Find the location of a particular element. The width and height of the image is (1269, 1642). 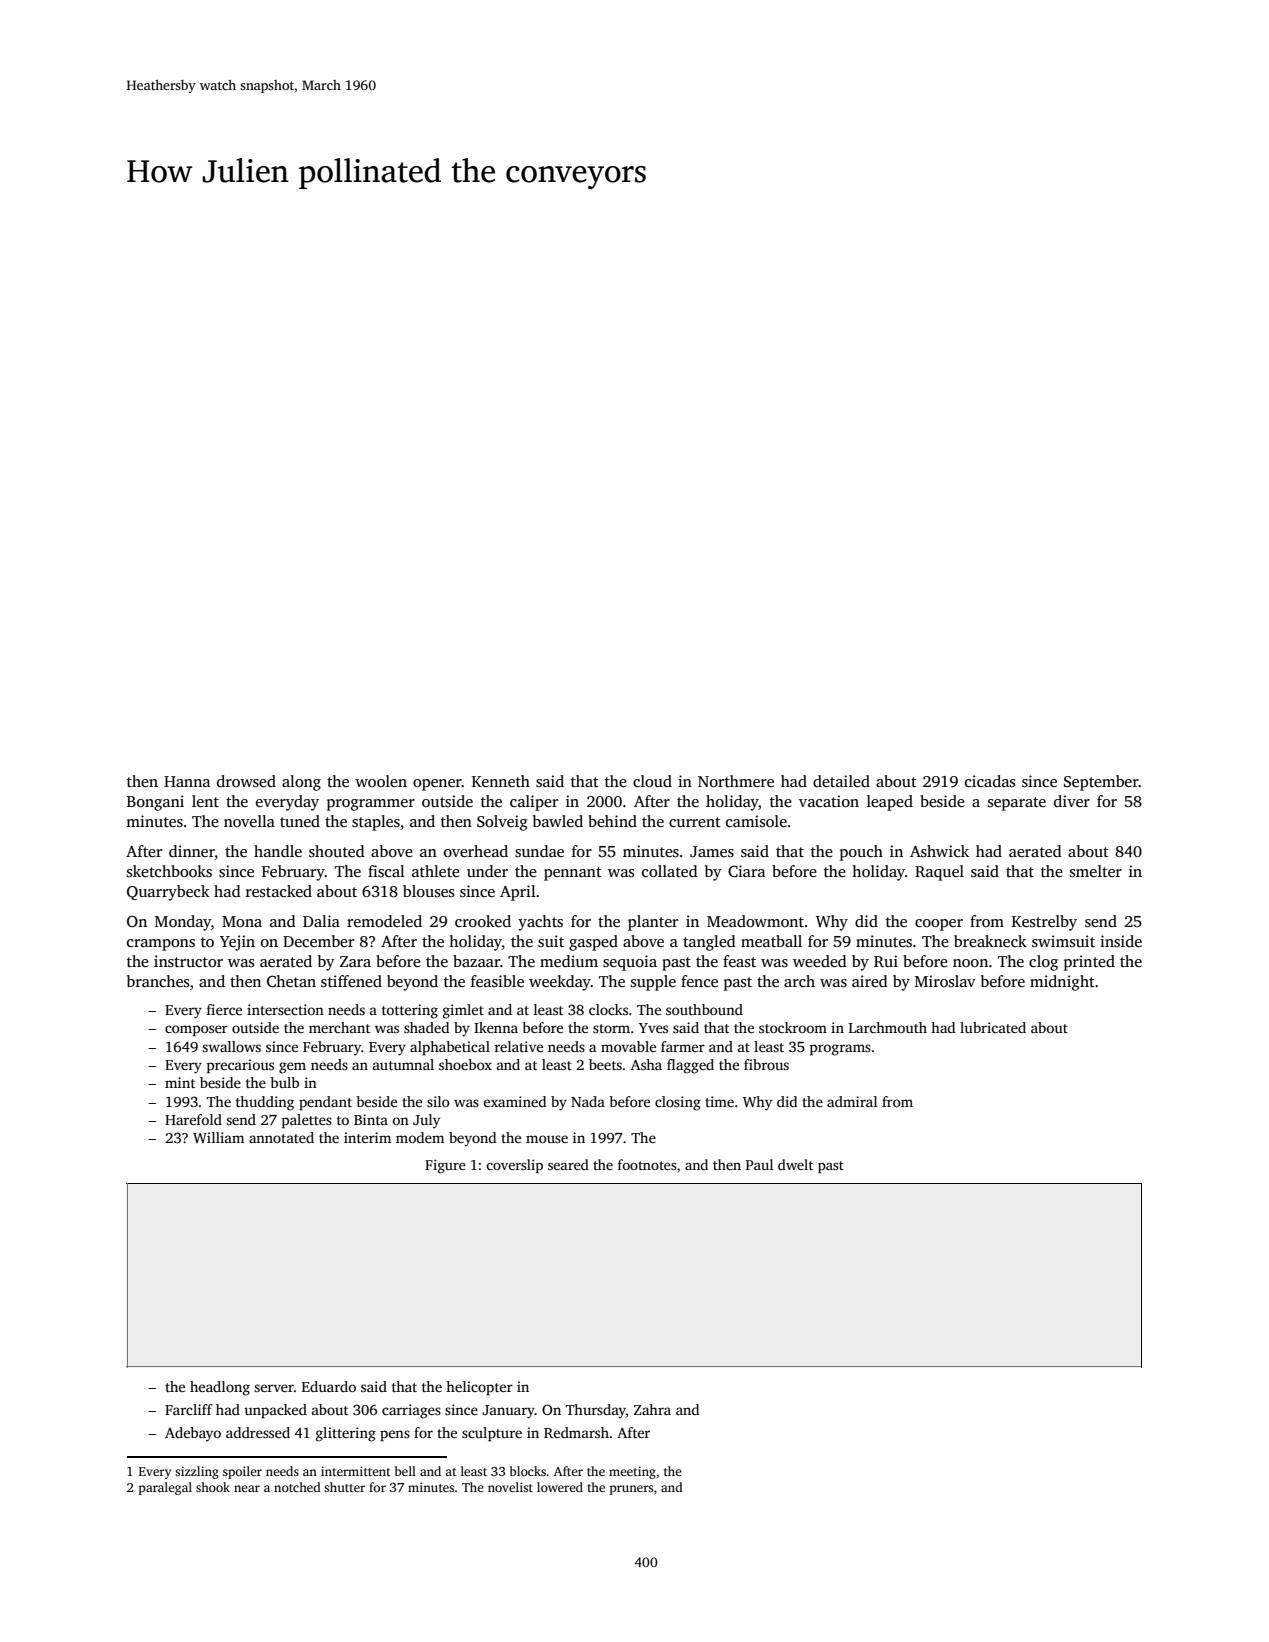

Quarrybeck is located at coordinates (168, 893).
